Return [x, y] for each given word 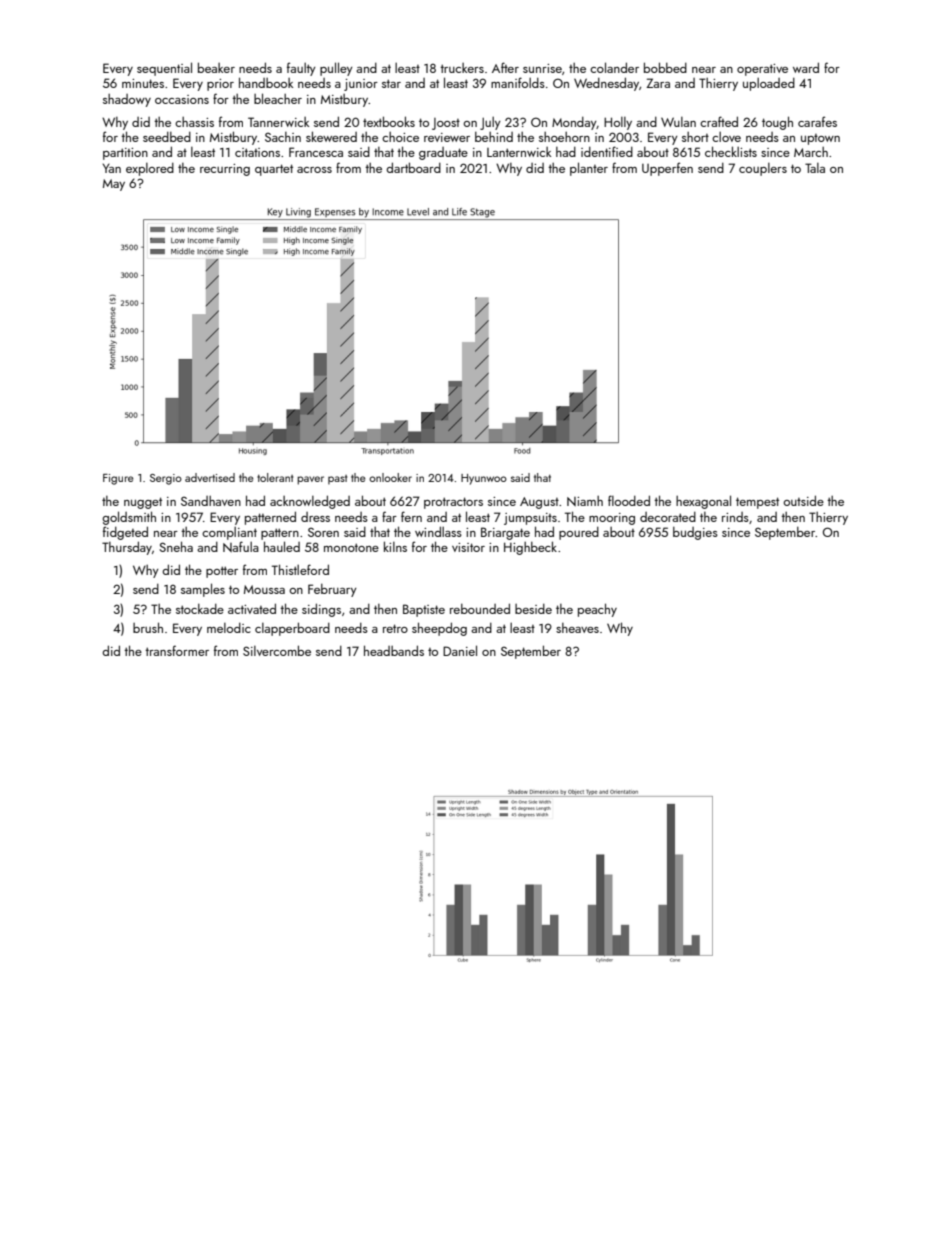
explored [150, 169]
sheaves [577, 628]
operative [762, 70]
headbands [394, 650]
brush [148, 627]
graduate [443, 153]
